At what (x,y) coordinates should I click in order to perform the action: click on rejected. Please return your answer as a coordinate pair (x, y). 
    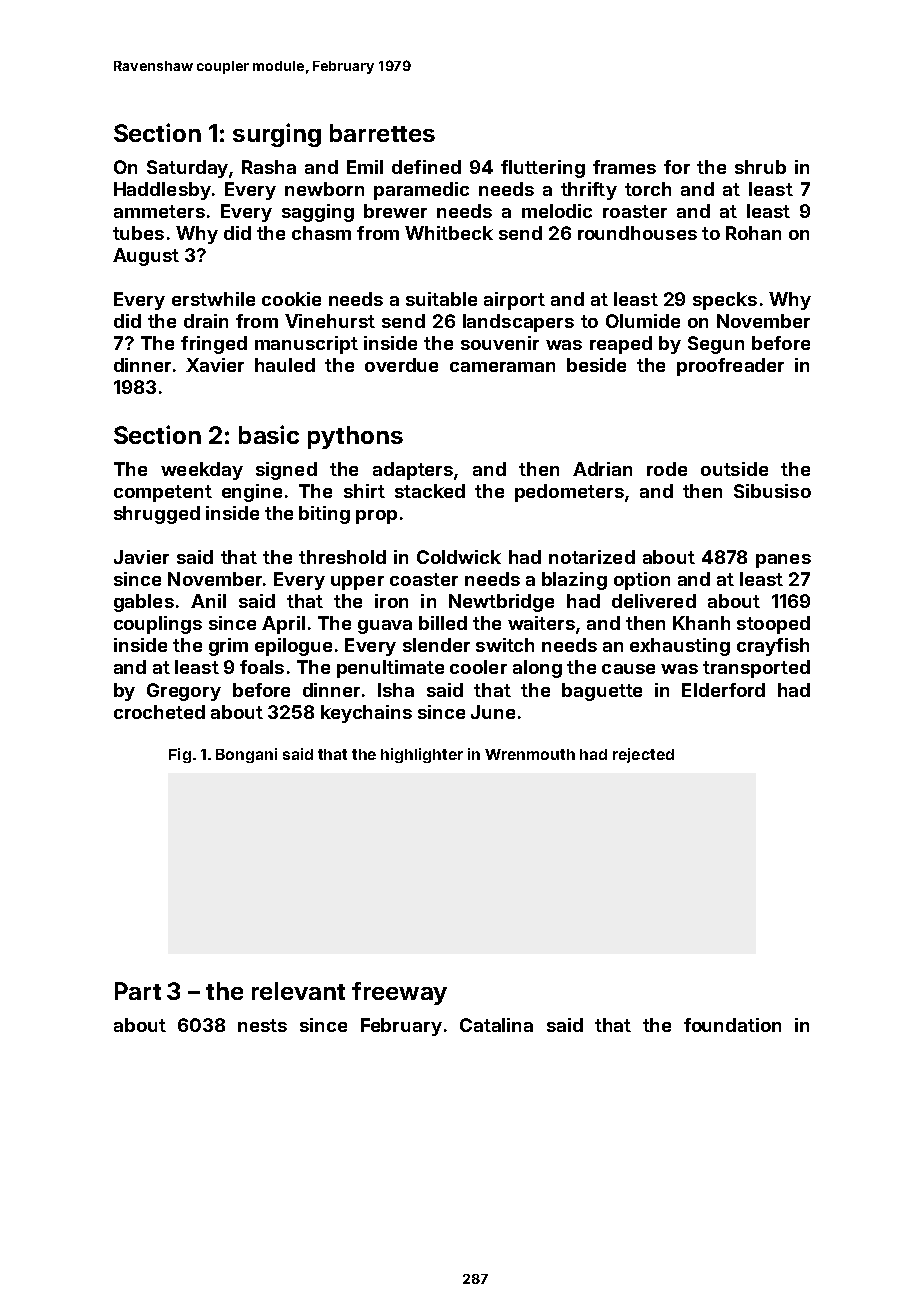
    Looking at the image, I should click on (643, 755).
